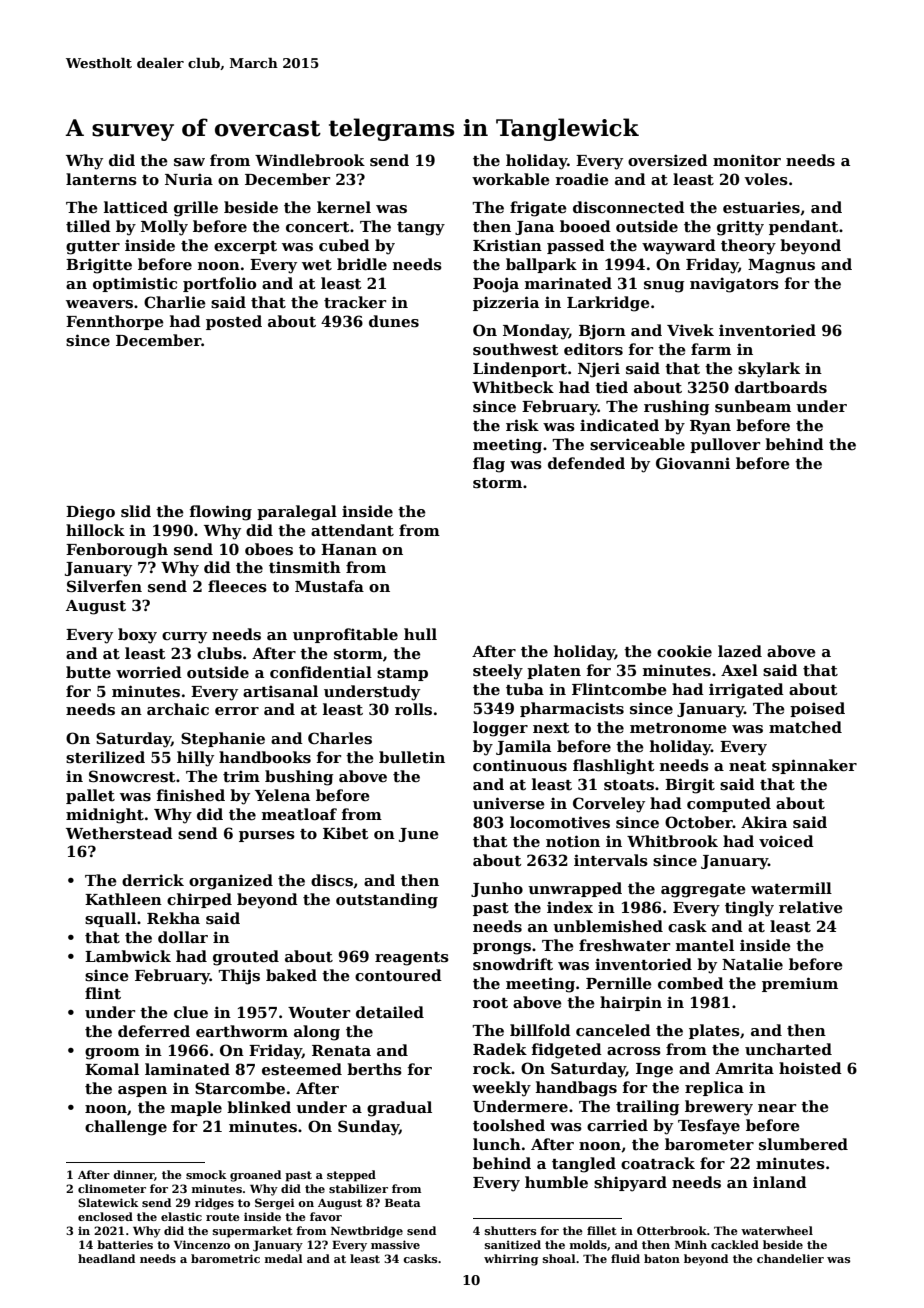  Describe the element at coordinates (522, 425) in the document. I see `risk` at that location.
